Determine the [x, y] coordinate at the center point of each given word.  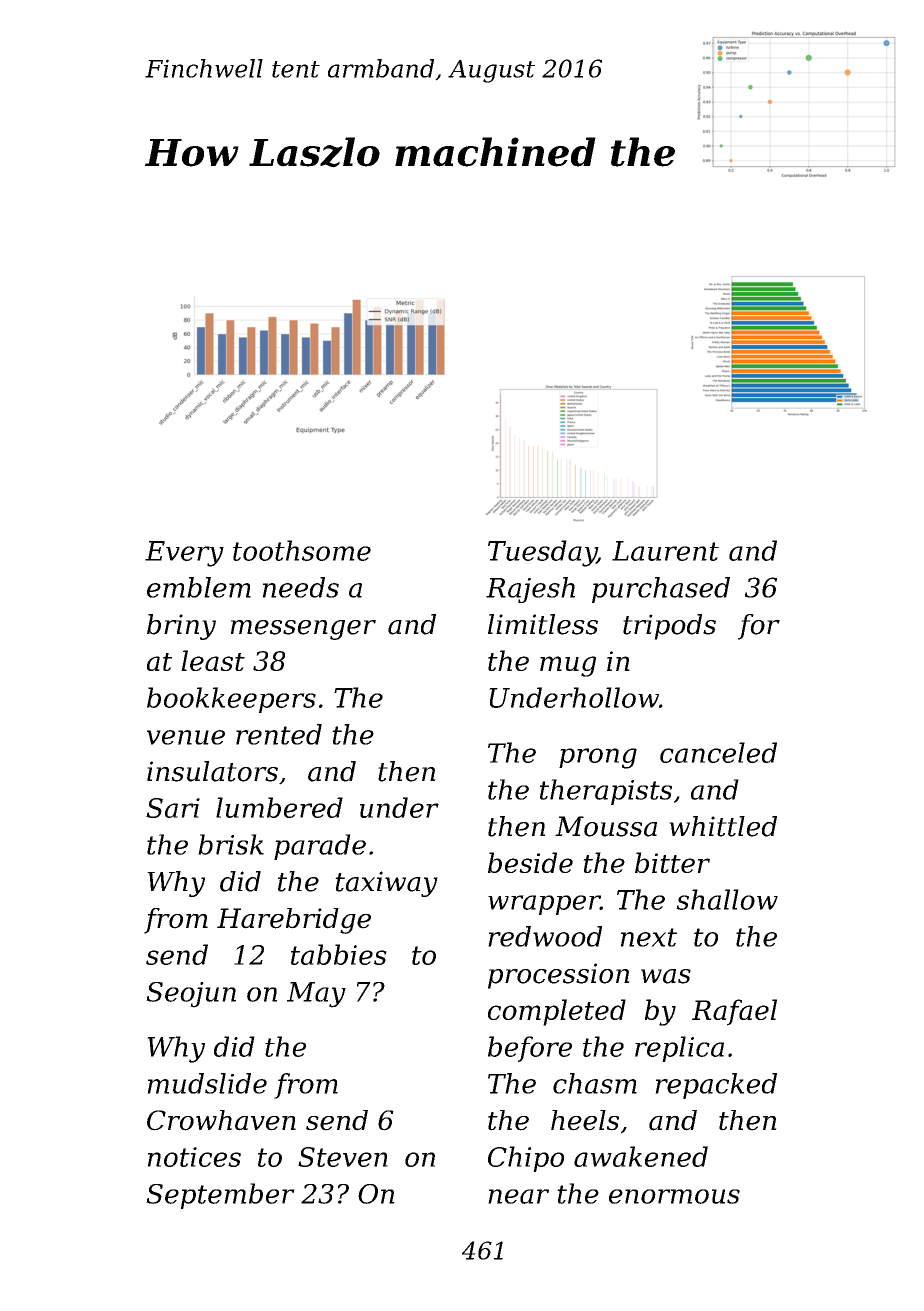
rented [279, 734]
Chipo [526, 1159]
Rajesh [530, 590]
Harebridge [294, 921]
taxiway [386, 884]
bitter [672, 862]
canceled [718, 752]
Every [184, 554]
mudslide [207, 1083]
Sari [173, 808]
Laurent [665, 551]
